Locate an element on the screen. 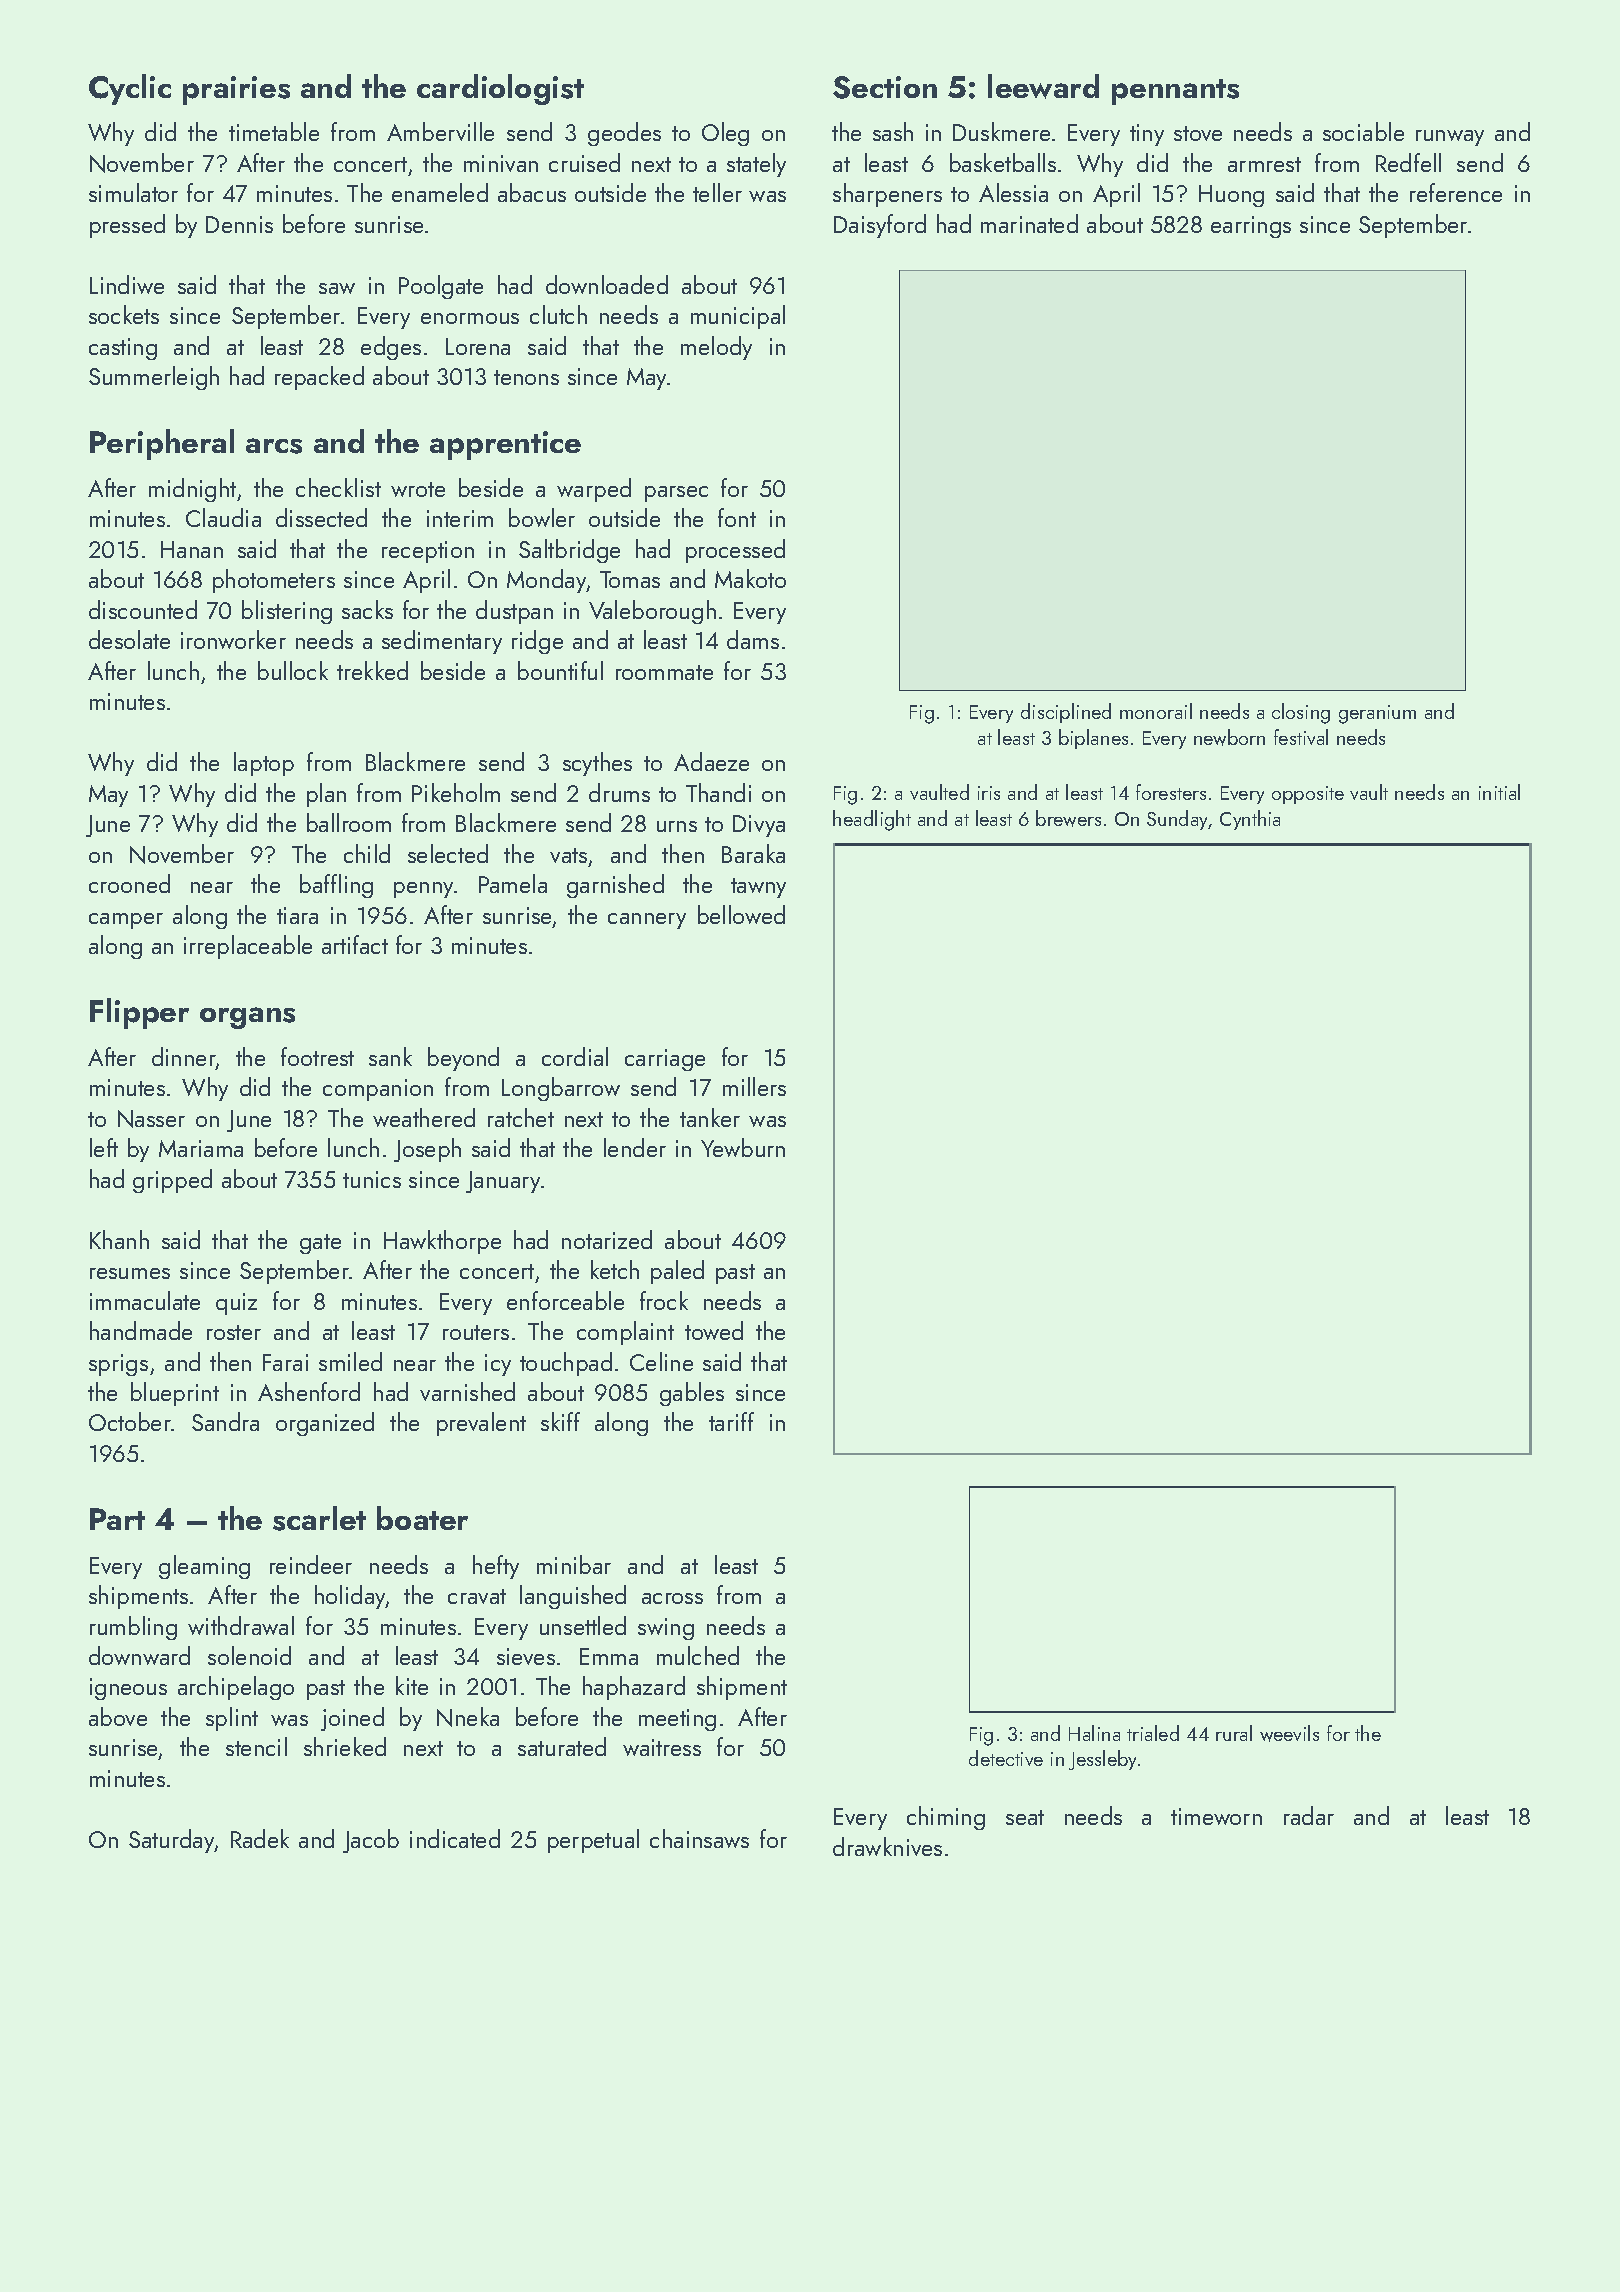  radar is located at coordinates (1309, 1815).
